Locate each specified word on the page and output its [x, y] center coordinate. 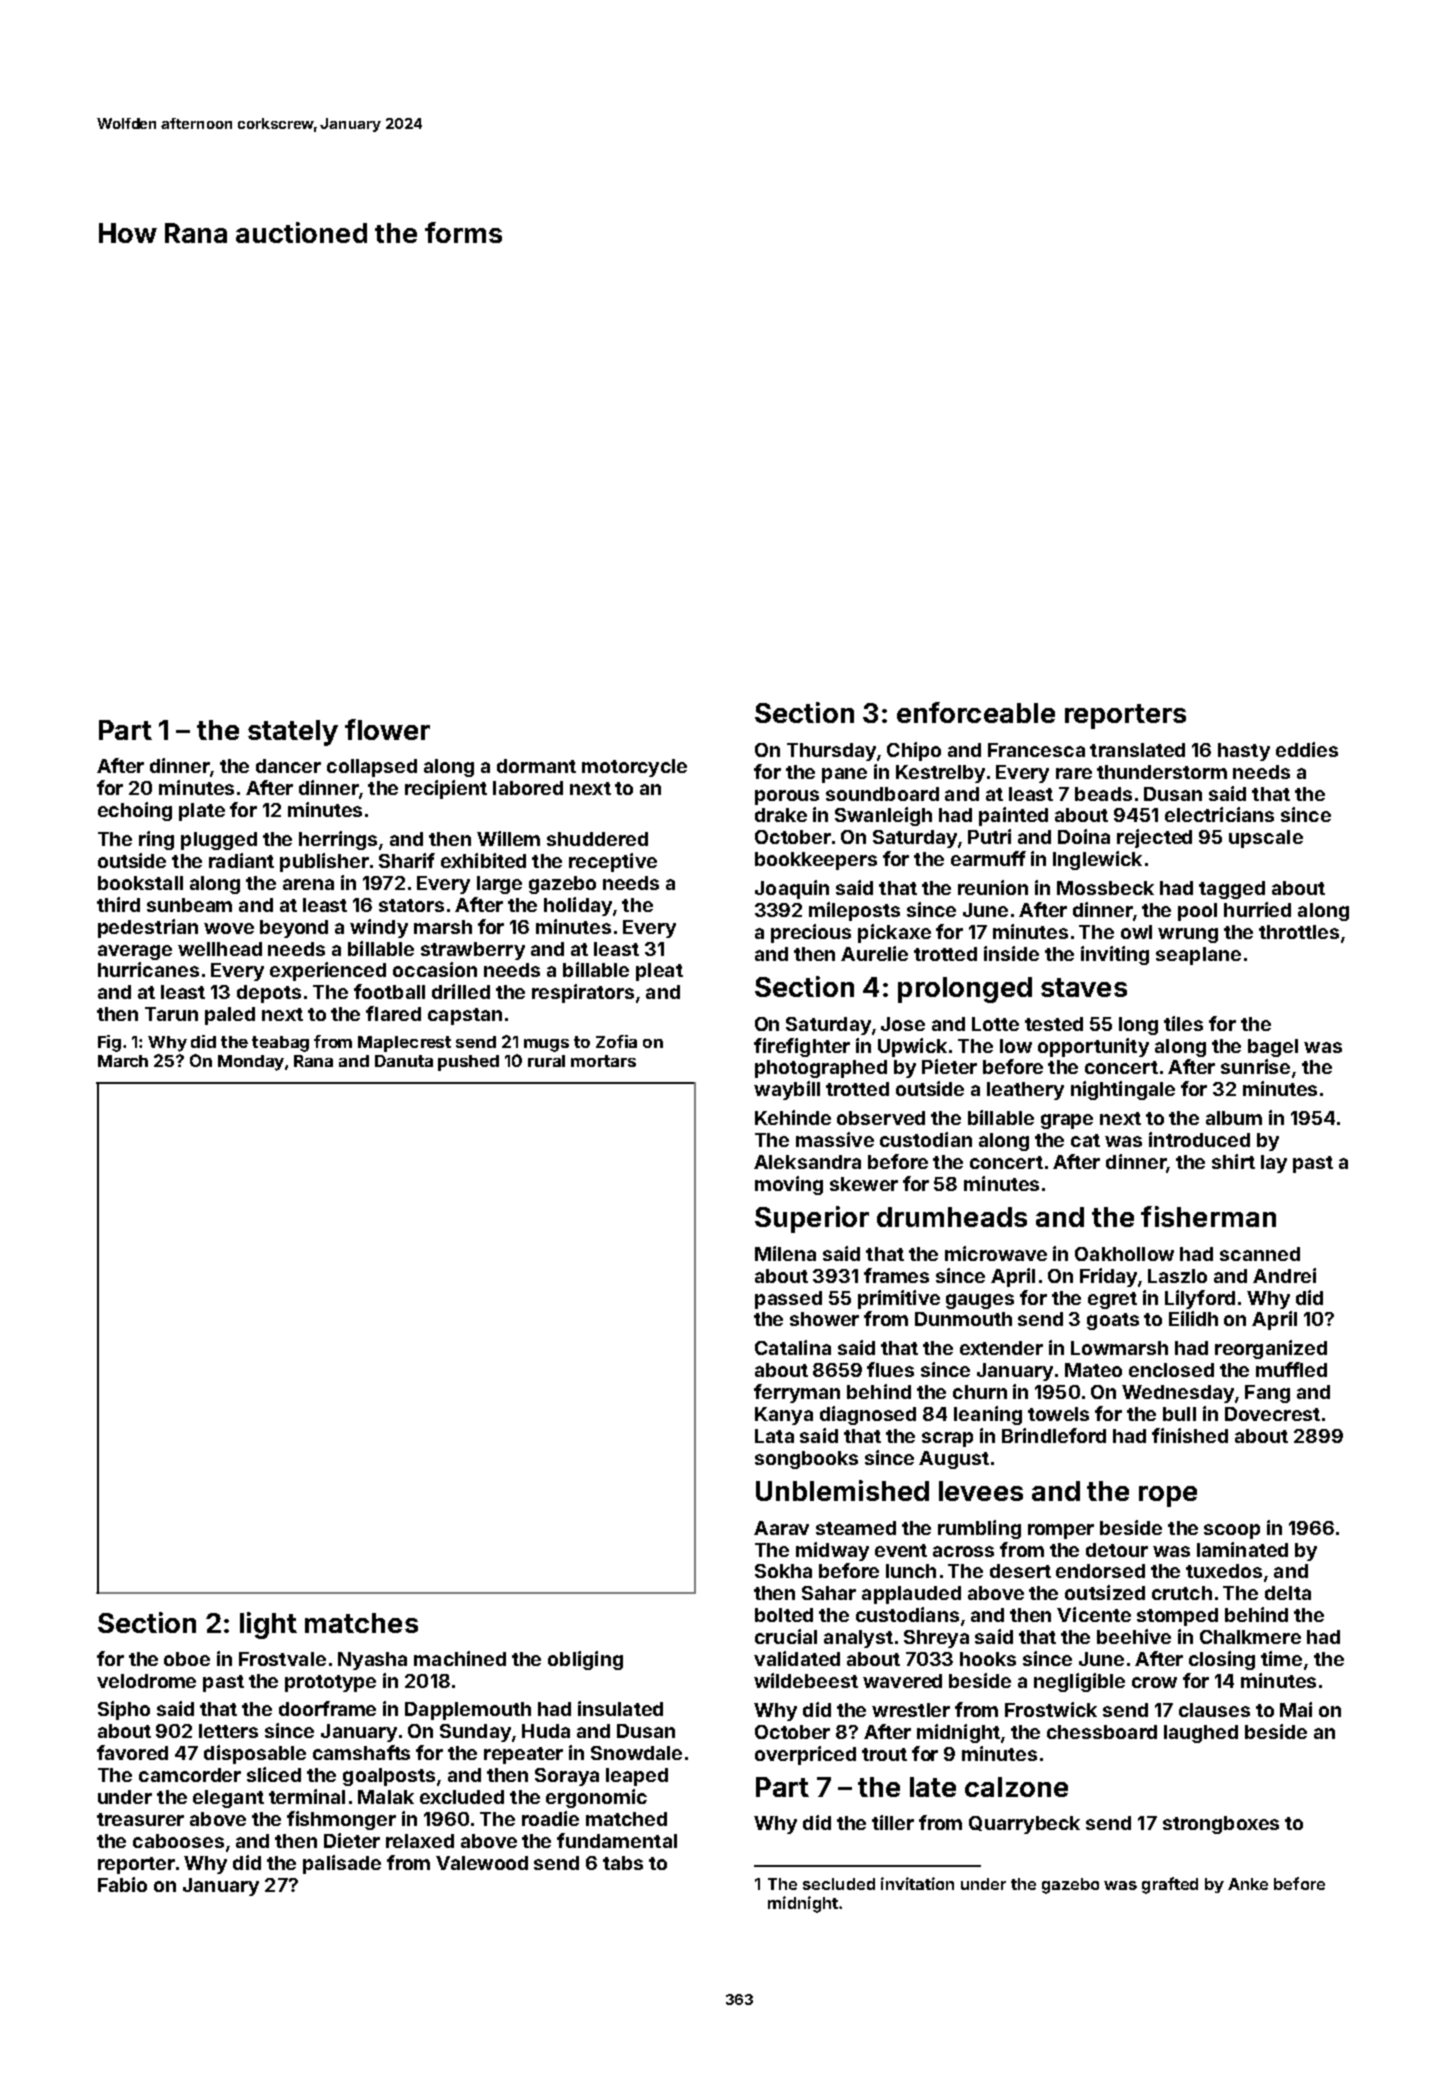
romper [1061, 1531]
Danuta [404, 1061]
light [268, 1625]
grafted [1170, 1885]
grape [1067, 1121]
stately [293, 733]
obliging [585, 1660]
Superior [812, 1219]
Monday [251, 1063]
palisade [342, 1864]
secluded [839, 1884]
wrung [1188, 935]
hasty [1244, 752]
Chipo [914, 751]
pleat [659, 972]
